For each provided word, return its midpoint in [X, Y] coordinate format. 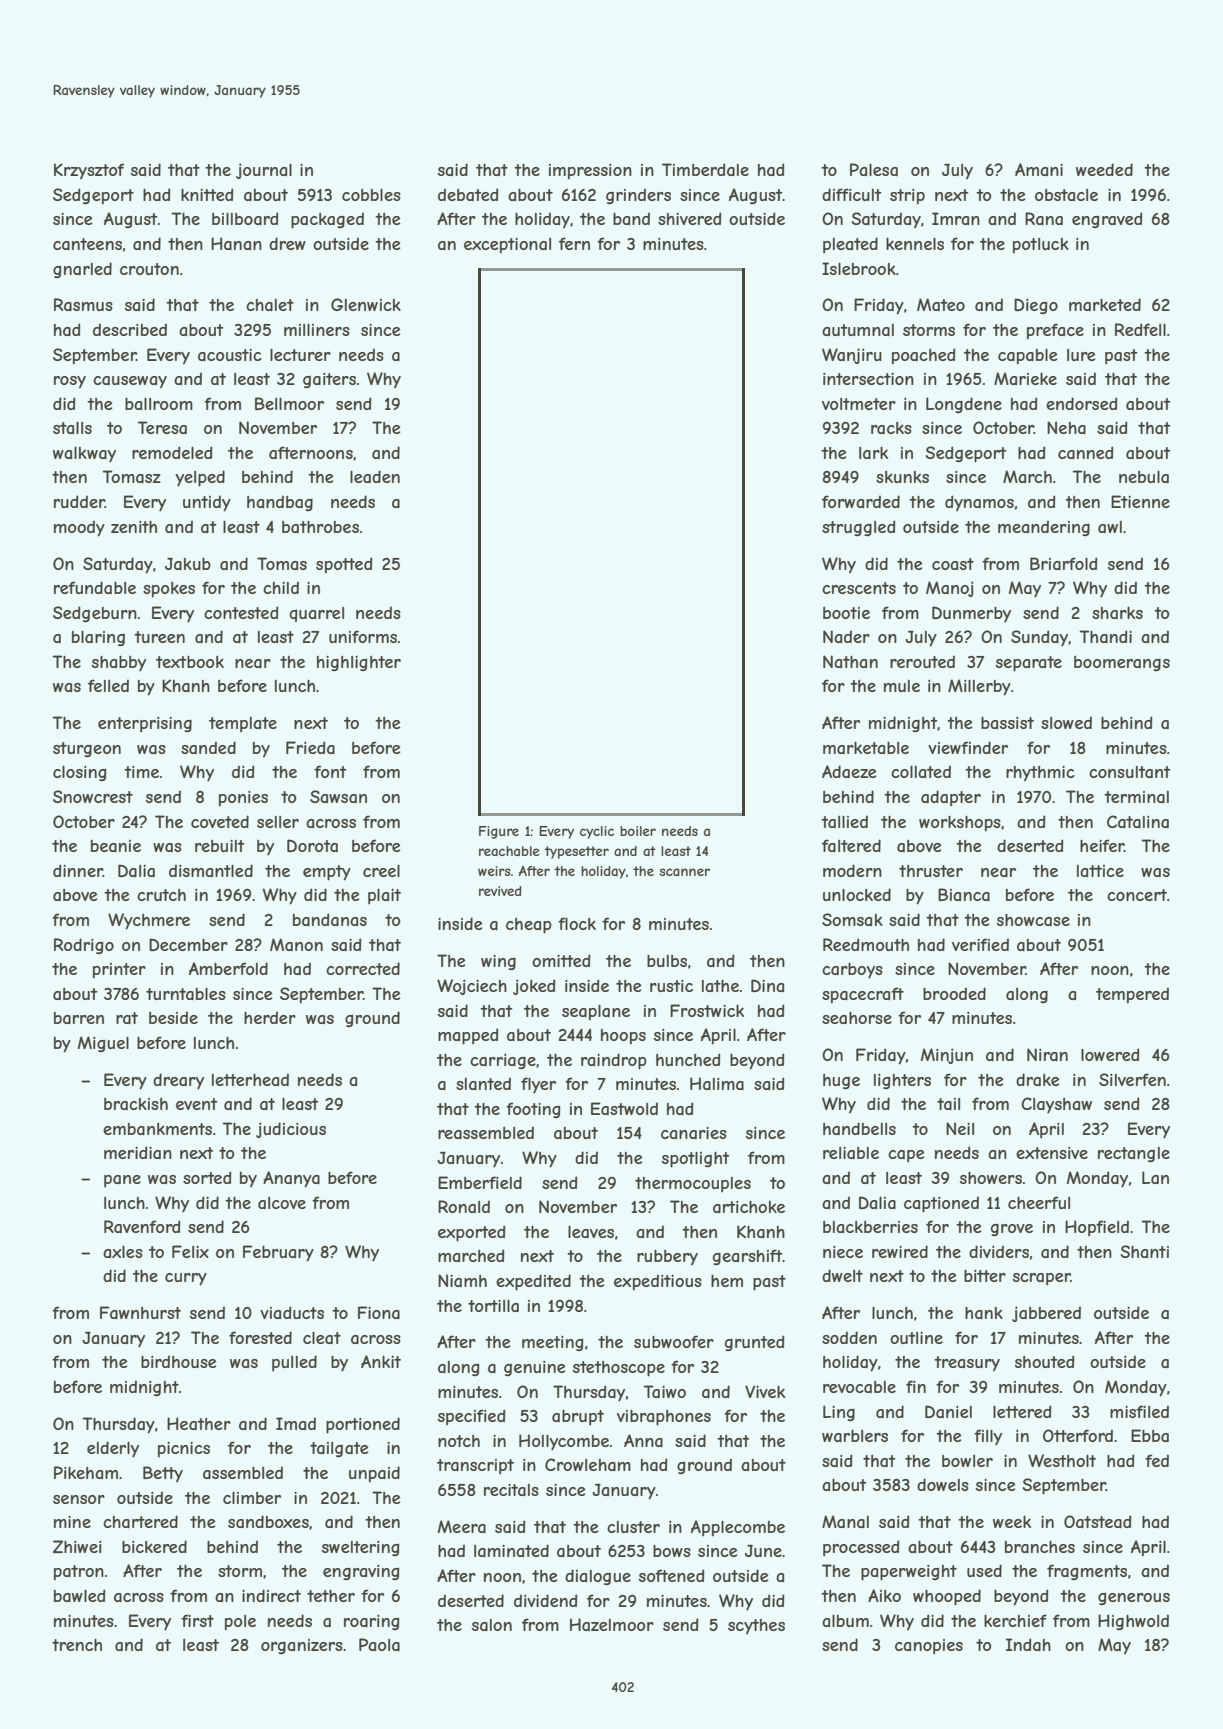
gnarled [82, 270]
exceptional [507, 246]
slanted [483, 1083]
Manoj [950, 589]
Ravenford [142, 1226]
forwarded [861, 501]
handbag [280, 503]
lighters [902, 1081]
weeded [1104, 169]
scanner [685, 872]
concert [1137, 895]
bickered [154, 1546]
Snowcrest [93, 796]
